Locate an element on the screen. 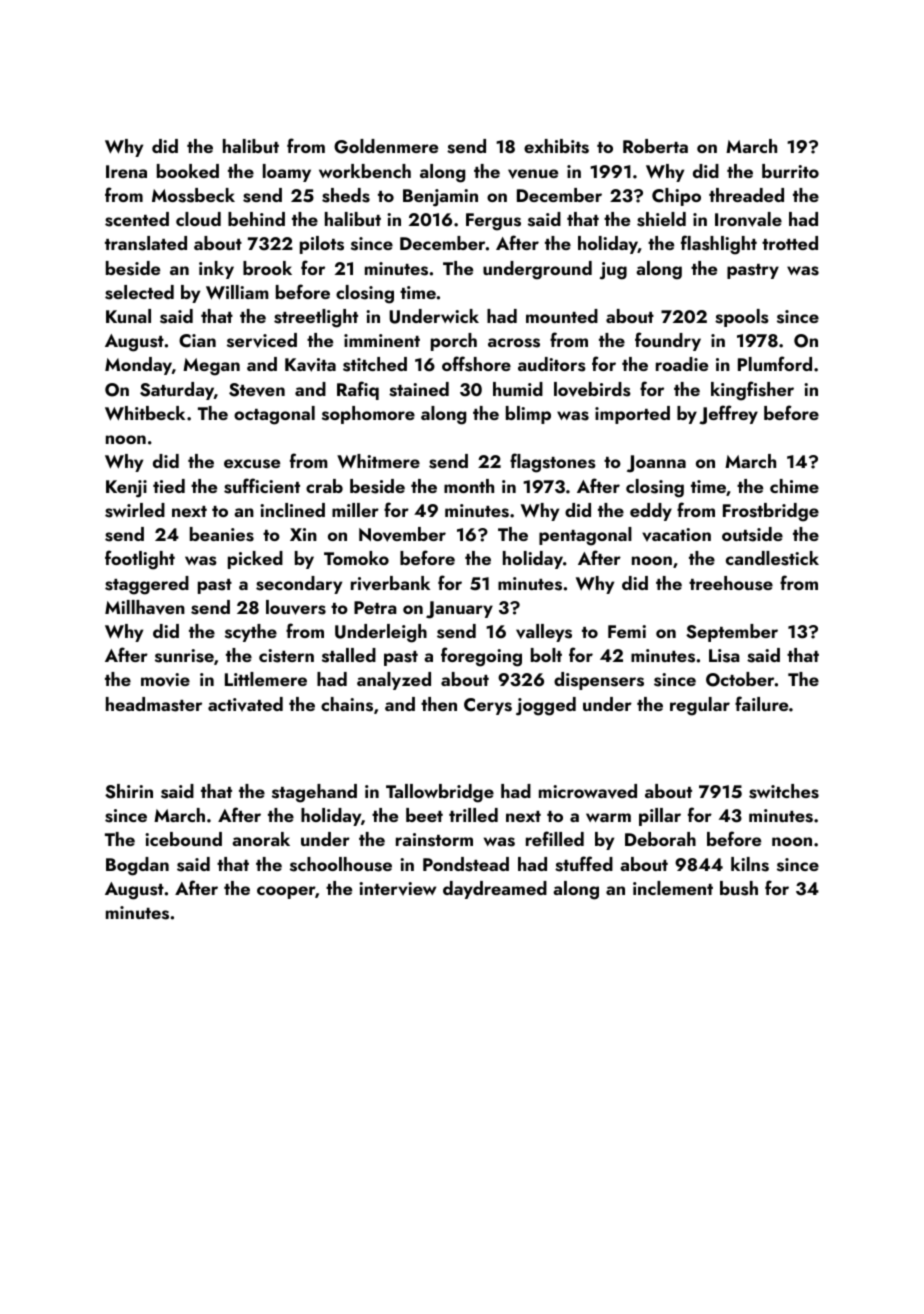 This screenshot has width=924, height=1314. auditors is located at coordinates (552, 364).
